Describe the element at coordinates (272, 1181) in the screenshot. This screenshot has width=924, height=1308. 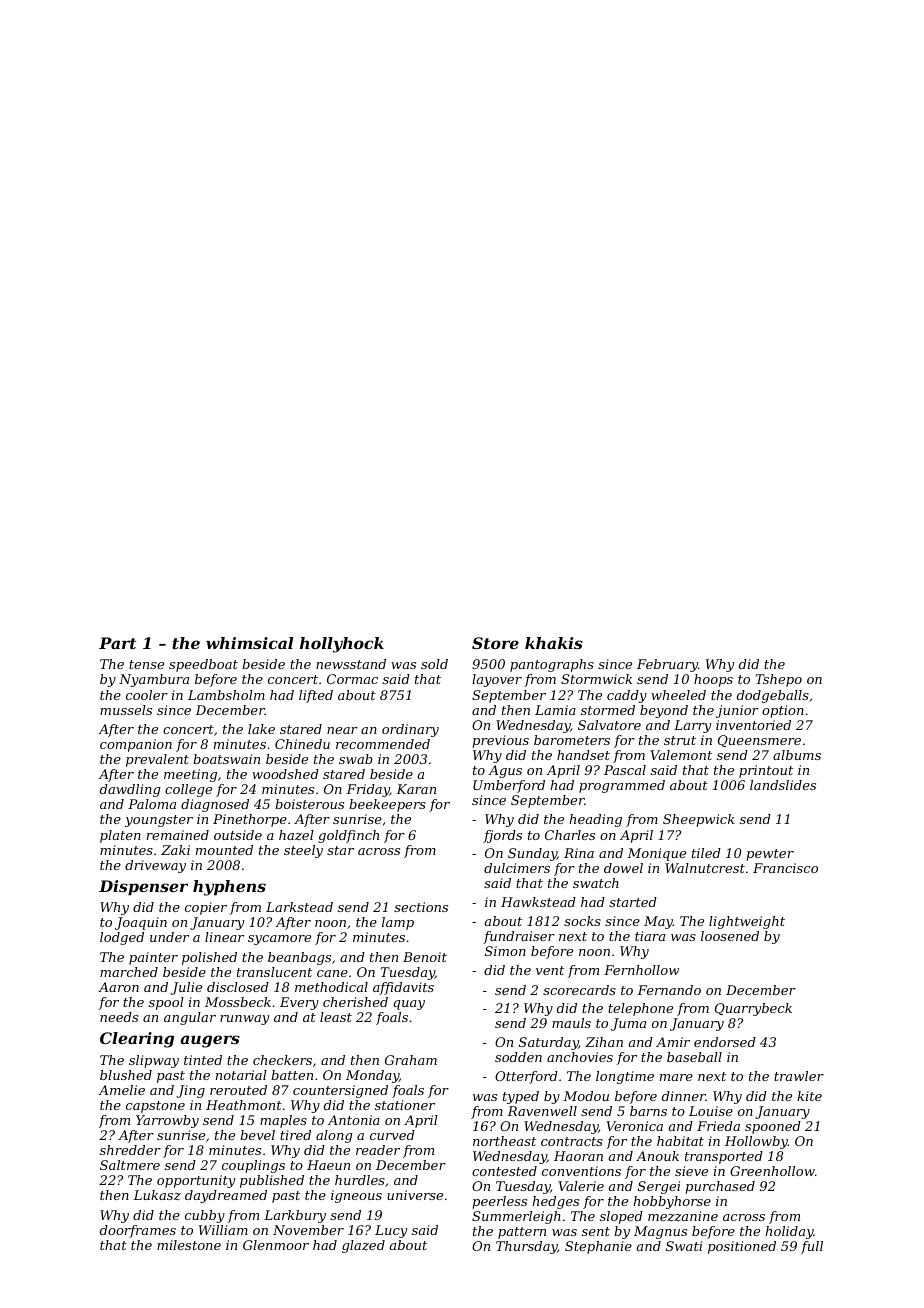
I see `published` at that location.
